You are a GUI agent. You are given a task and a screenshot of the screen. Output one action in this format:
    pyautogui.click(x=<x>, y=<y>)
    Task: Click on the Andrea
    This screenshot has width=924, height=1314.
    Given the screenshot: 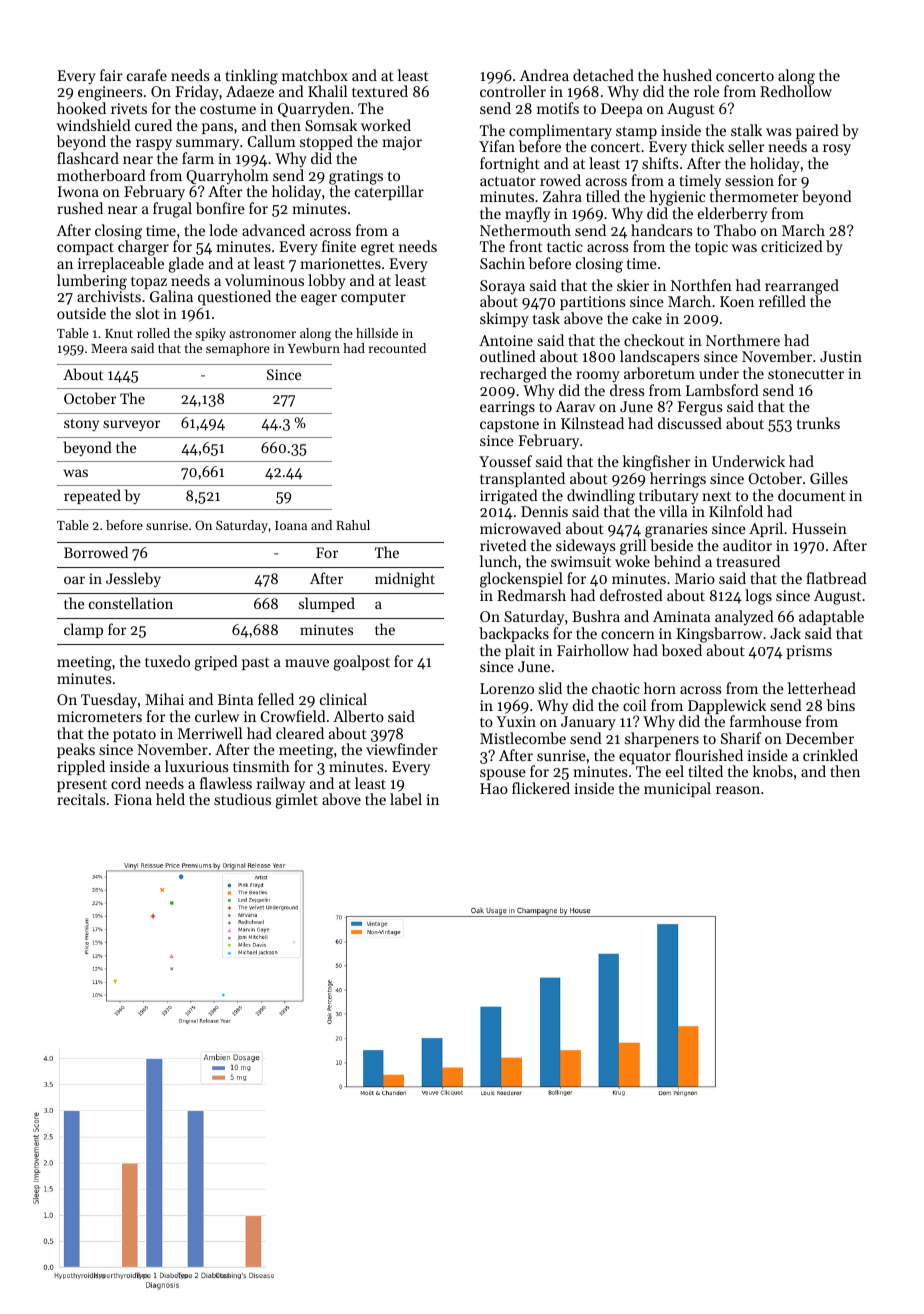 What is the action you would take?
    pyautogui.click(x=544, y=75)
